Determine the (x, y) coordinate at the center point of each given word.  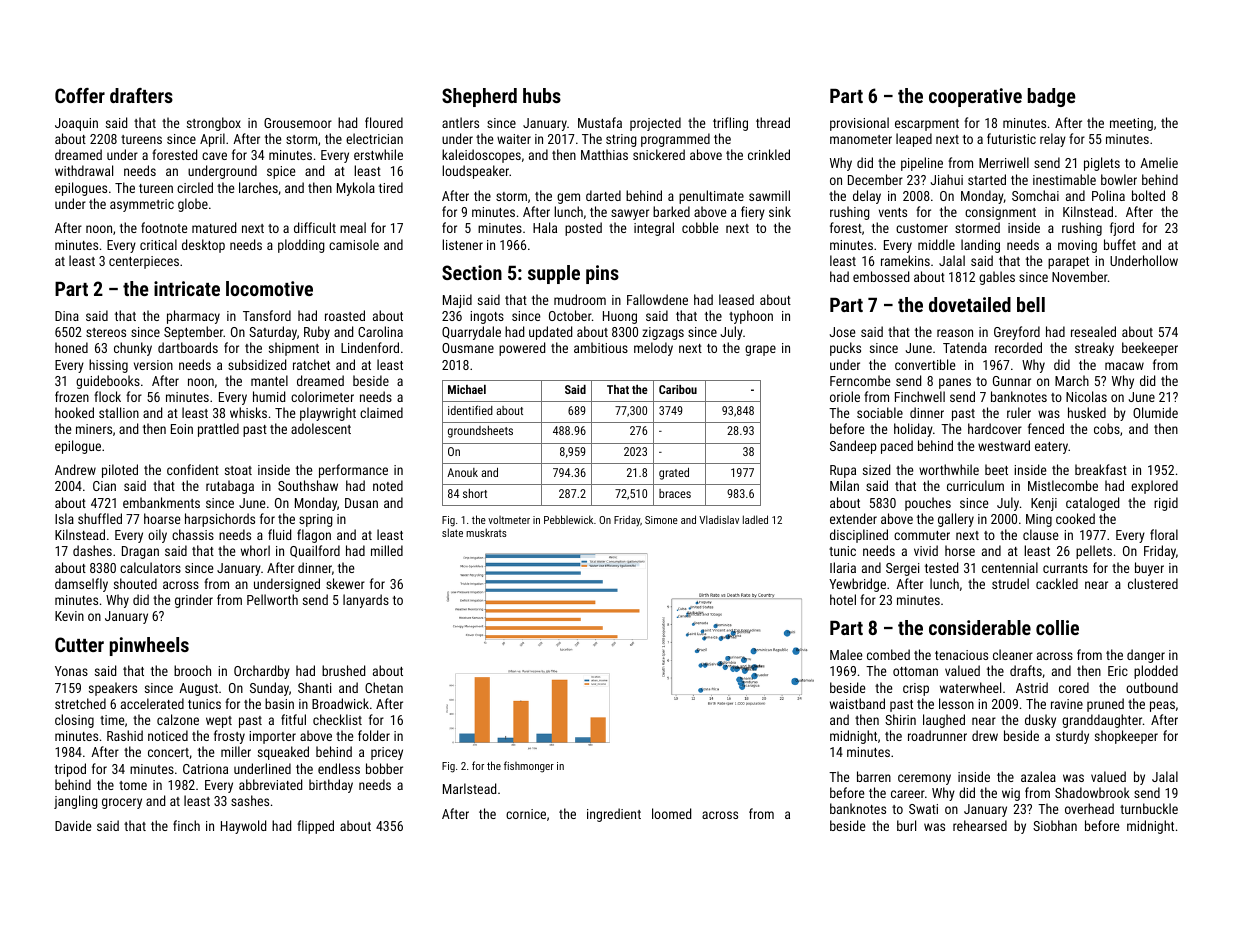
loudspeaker (475, 172)
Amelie (1159, 162)
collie (1057, 627)
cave (214, 156)
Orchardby (262, 672)
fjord (1122, 229)
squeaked (283, 753)
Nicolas (1086, 396)
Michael (467, 389)
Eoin (182, 429)
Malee (846, 654)
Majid (457, 301)
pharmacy (193, 317)
